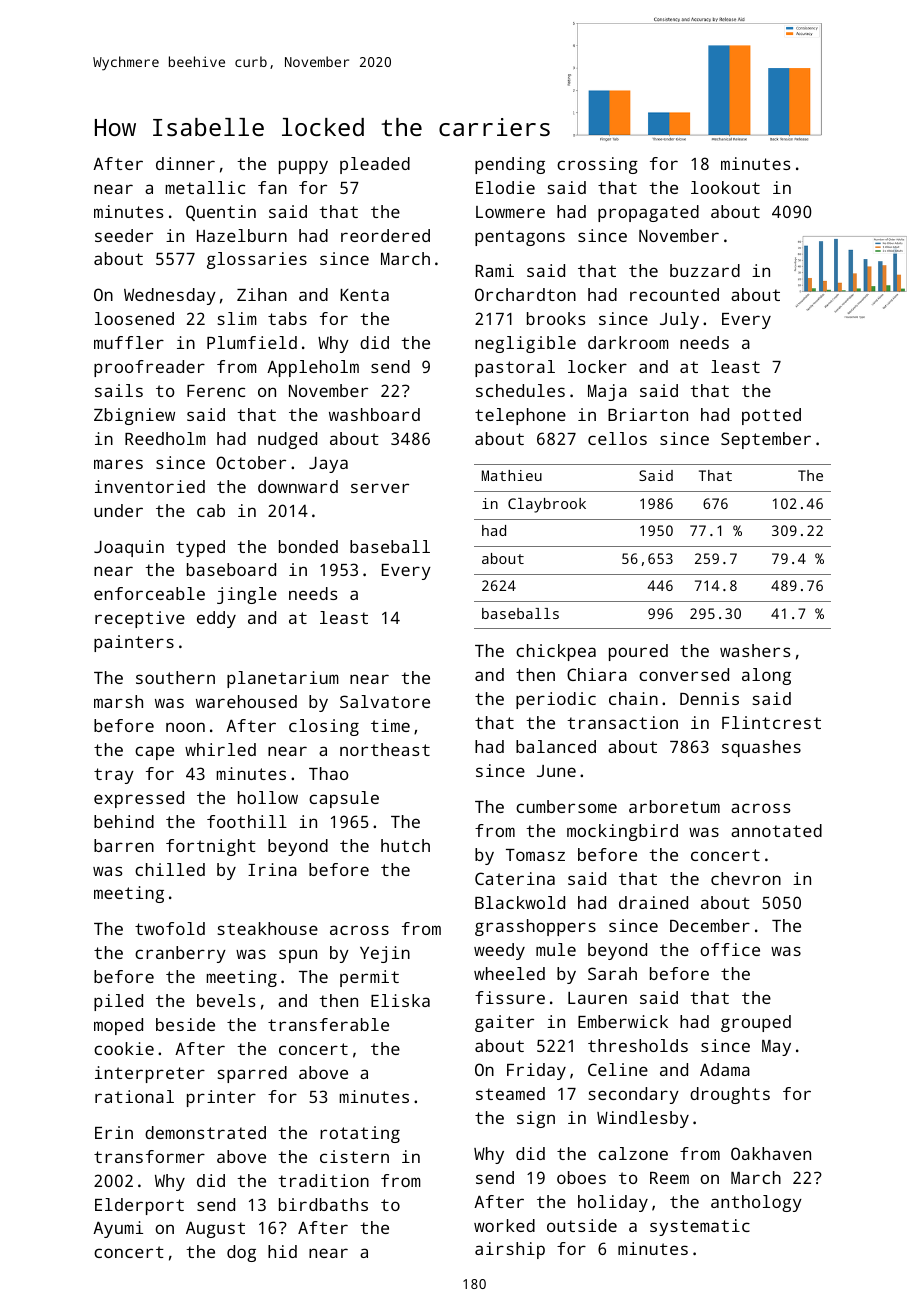 Image resolution: width=924 pixels, height=1308 pixels. What do you see at coordinates (510, 165) in the page?
I see `pending` at bounding box center [510, 165].
